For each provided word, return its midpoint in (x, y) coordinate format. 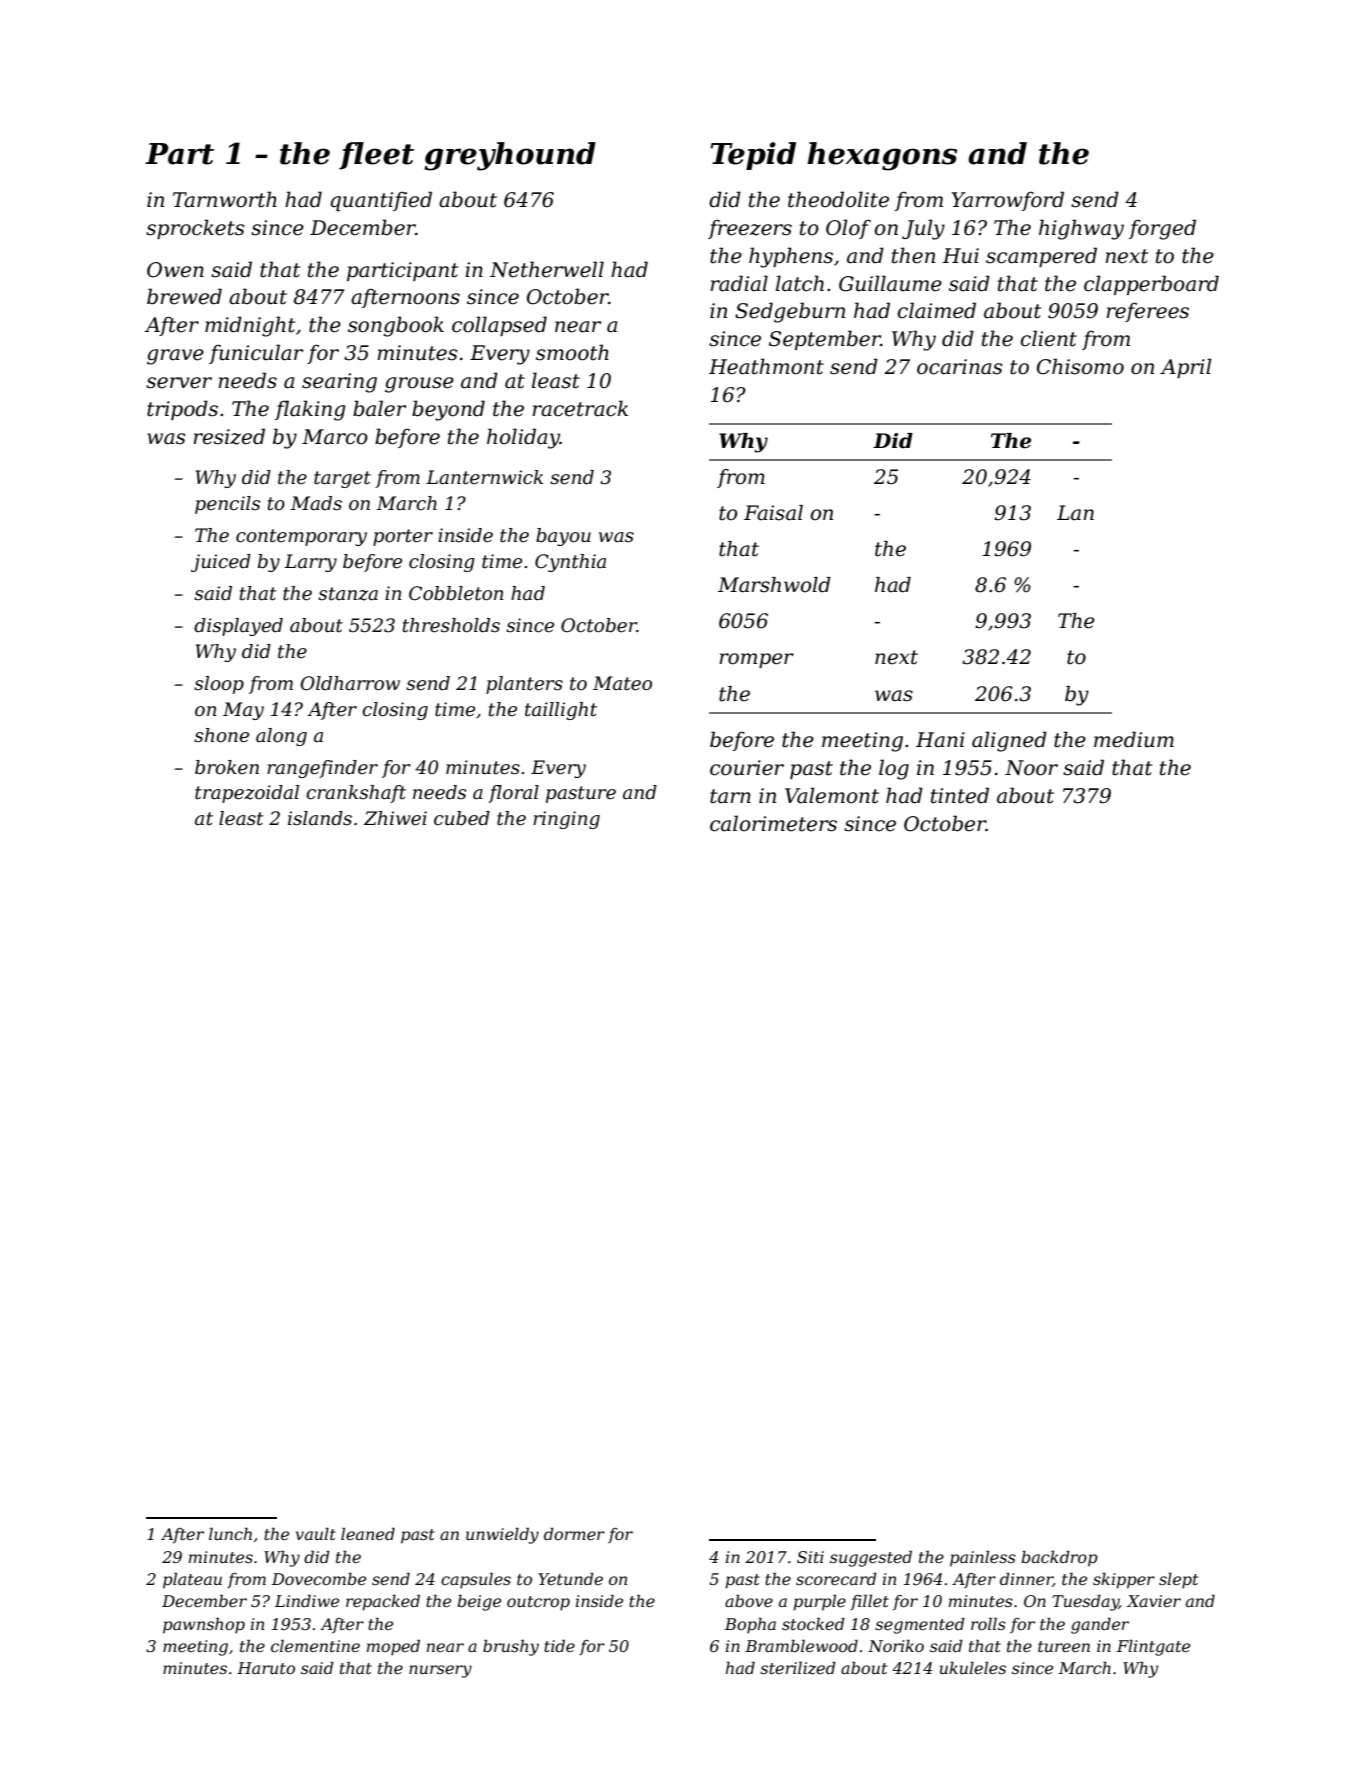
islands (320, 818)
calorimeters (773, 823)
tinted (960, 795)
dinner (1026, 1580)
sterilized (798, 1668)
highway (1081, 229)
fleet (376, 156)
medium (1134, 739)
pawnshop (204, 1625)
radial (739, 283)
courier (747, 768)
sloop (219, 685)
